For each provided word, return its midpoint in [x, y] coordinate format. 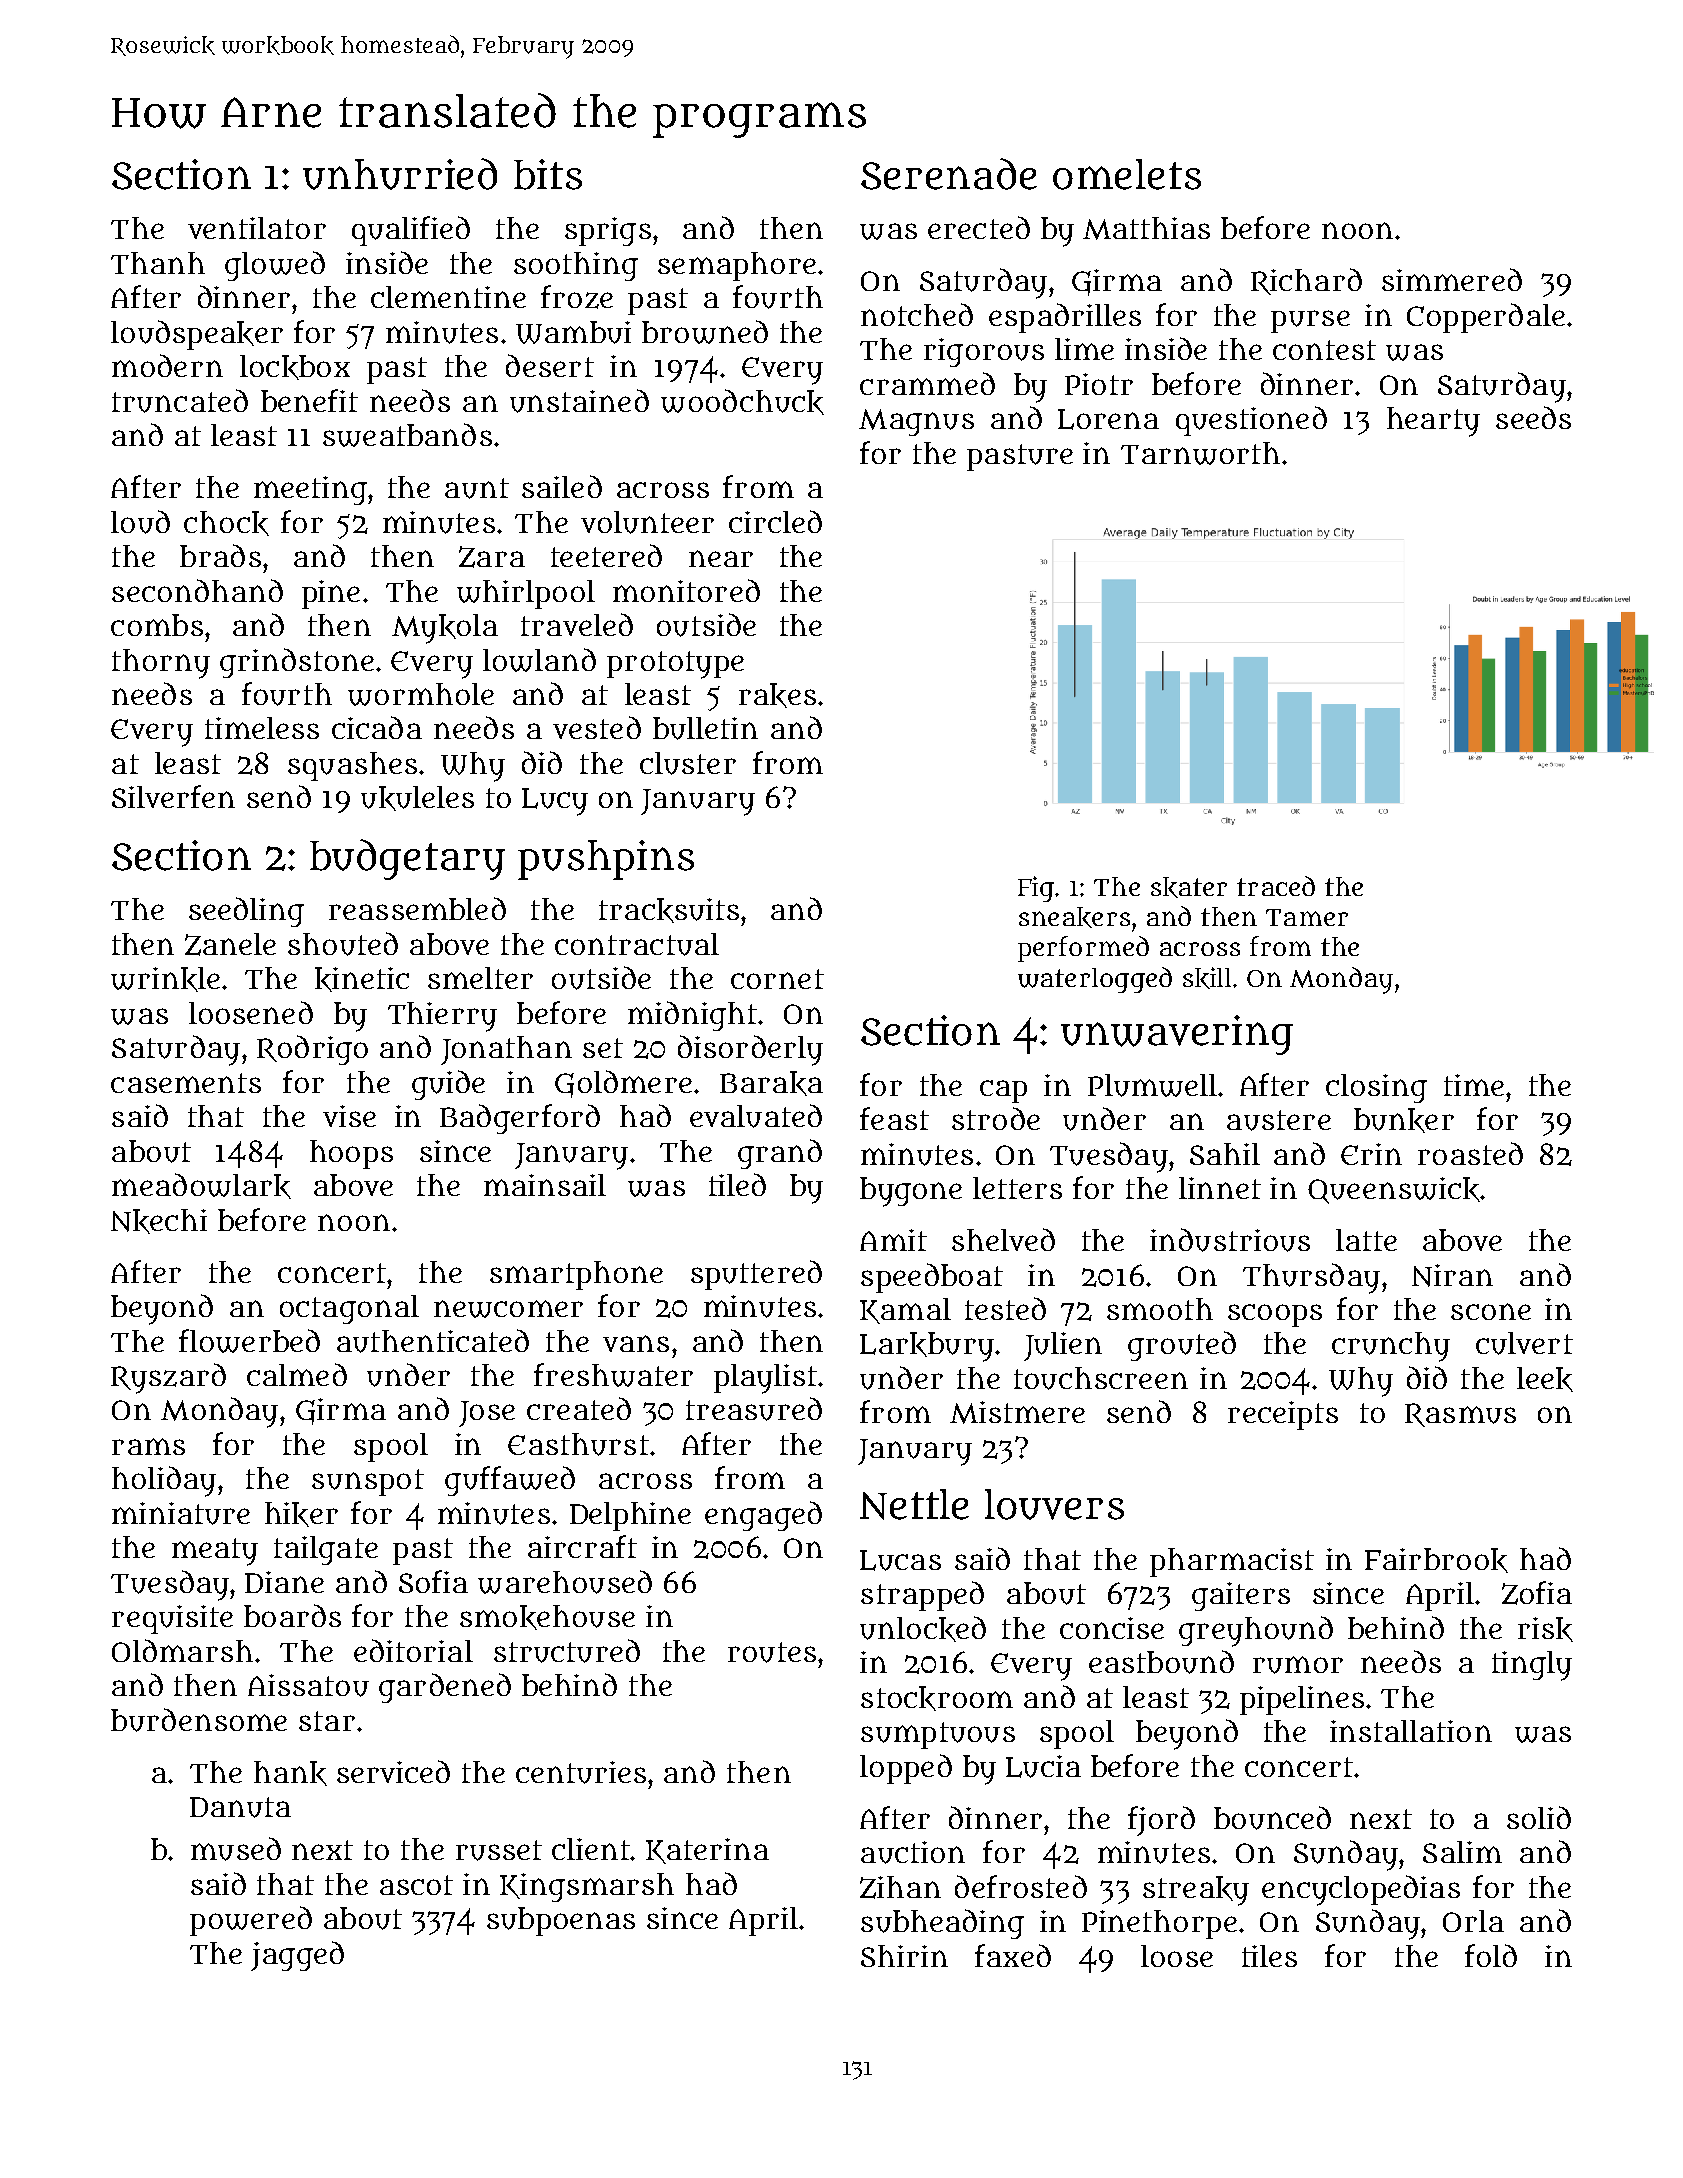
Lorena [1108, 419]
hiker [301, 1514]
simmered [1452, 279]
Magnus [916, 422]
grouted [1182, 1346]
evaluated [756, 1116]
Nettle [914, 1504]
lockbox [295, 367]
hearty [1433, 422]
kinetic [362, 979]
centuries [581, 1772]
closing [1376, 1088]
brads [220, 555]
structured [567, 1651]
